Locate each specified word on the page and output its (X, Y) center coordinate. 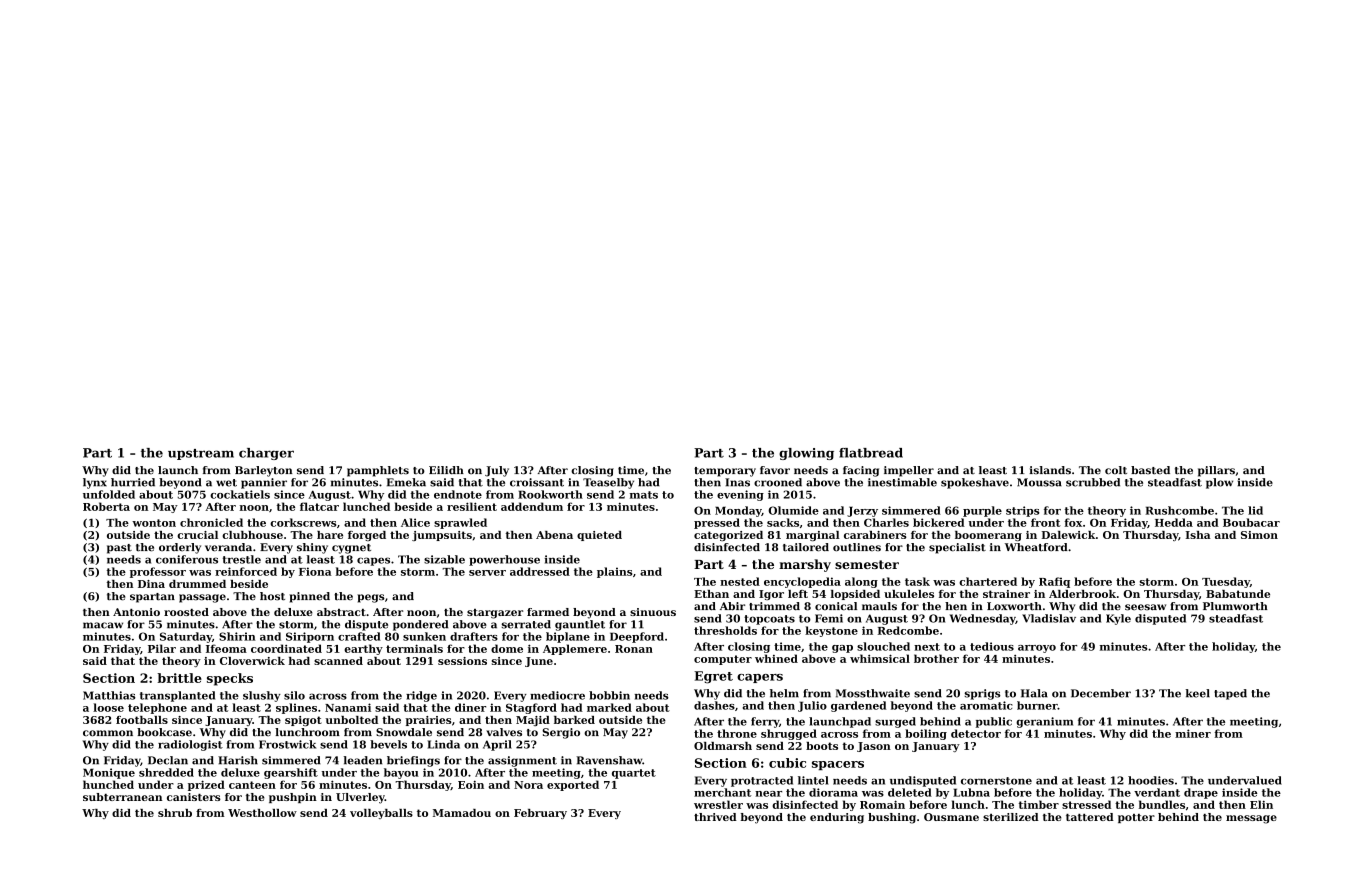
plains (614, 572)
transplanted (177, 696)
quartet (634, 774)
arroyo (1037, 649)
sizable (444, 559)
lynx (95, 483)
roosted (186, 612)
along (861, 582)
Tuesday (1226, 582)
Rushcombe (1179, 510)
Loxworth (1014, 606)
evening (740, 495)
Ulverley (360, 798)
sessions (462, 661)
